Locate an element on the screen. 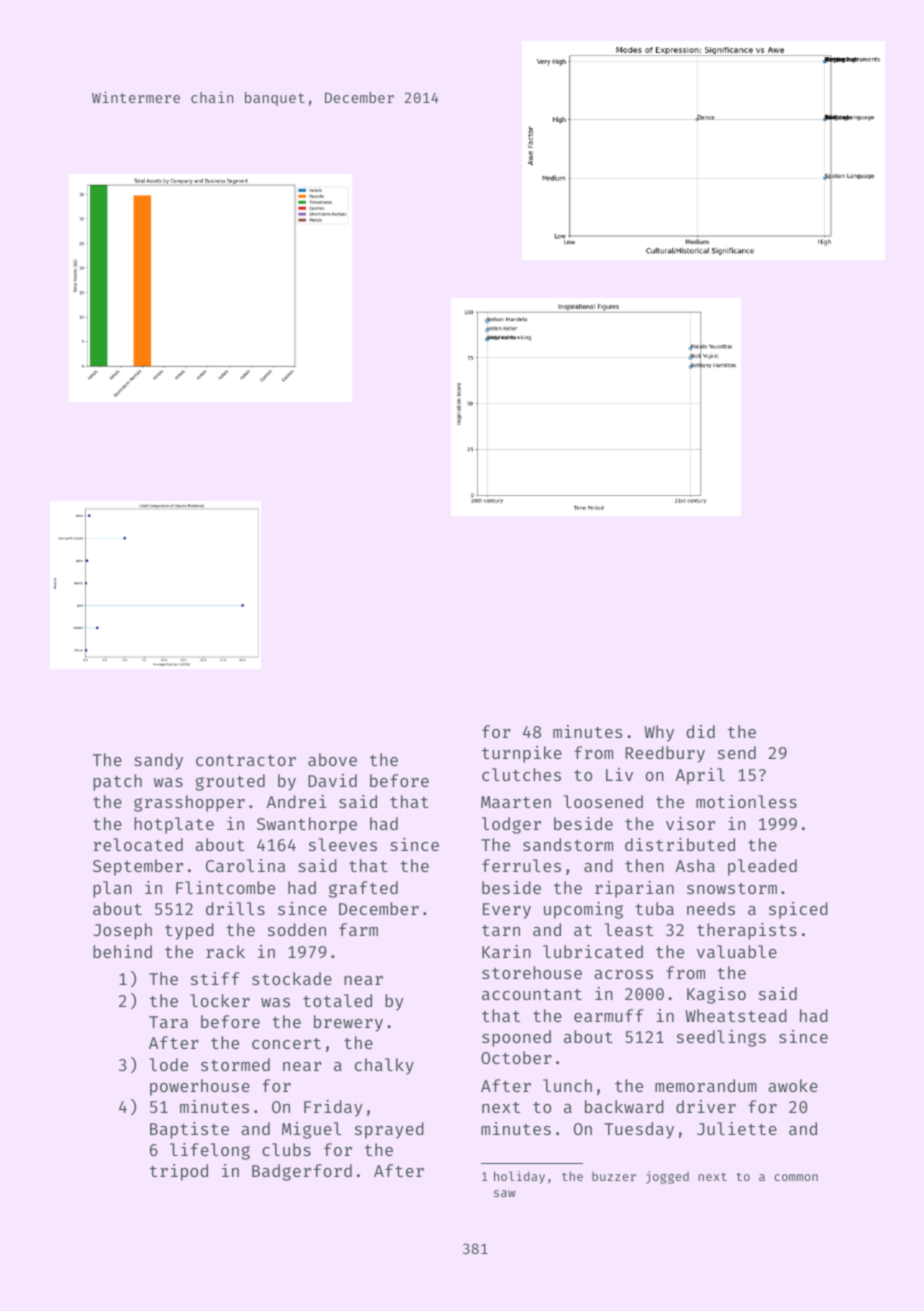 This screenshot has height=1311, width=924. Baptiste is located at coordinates (189, 1130).
